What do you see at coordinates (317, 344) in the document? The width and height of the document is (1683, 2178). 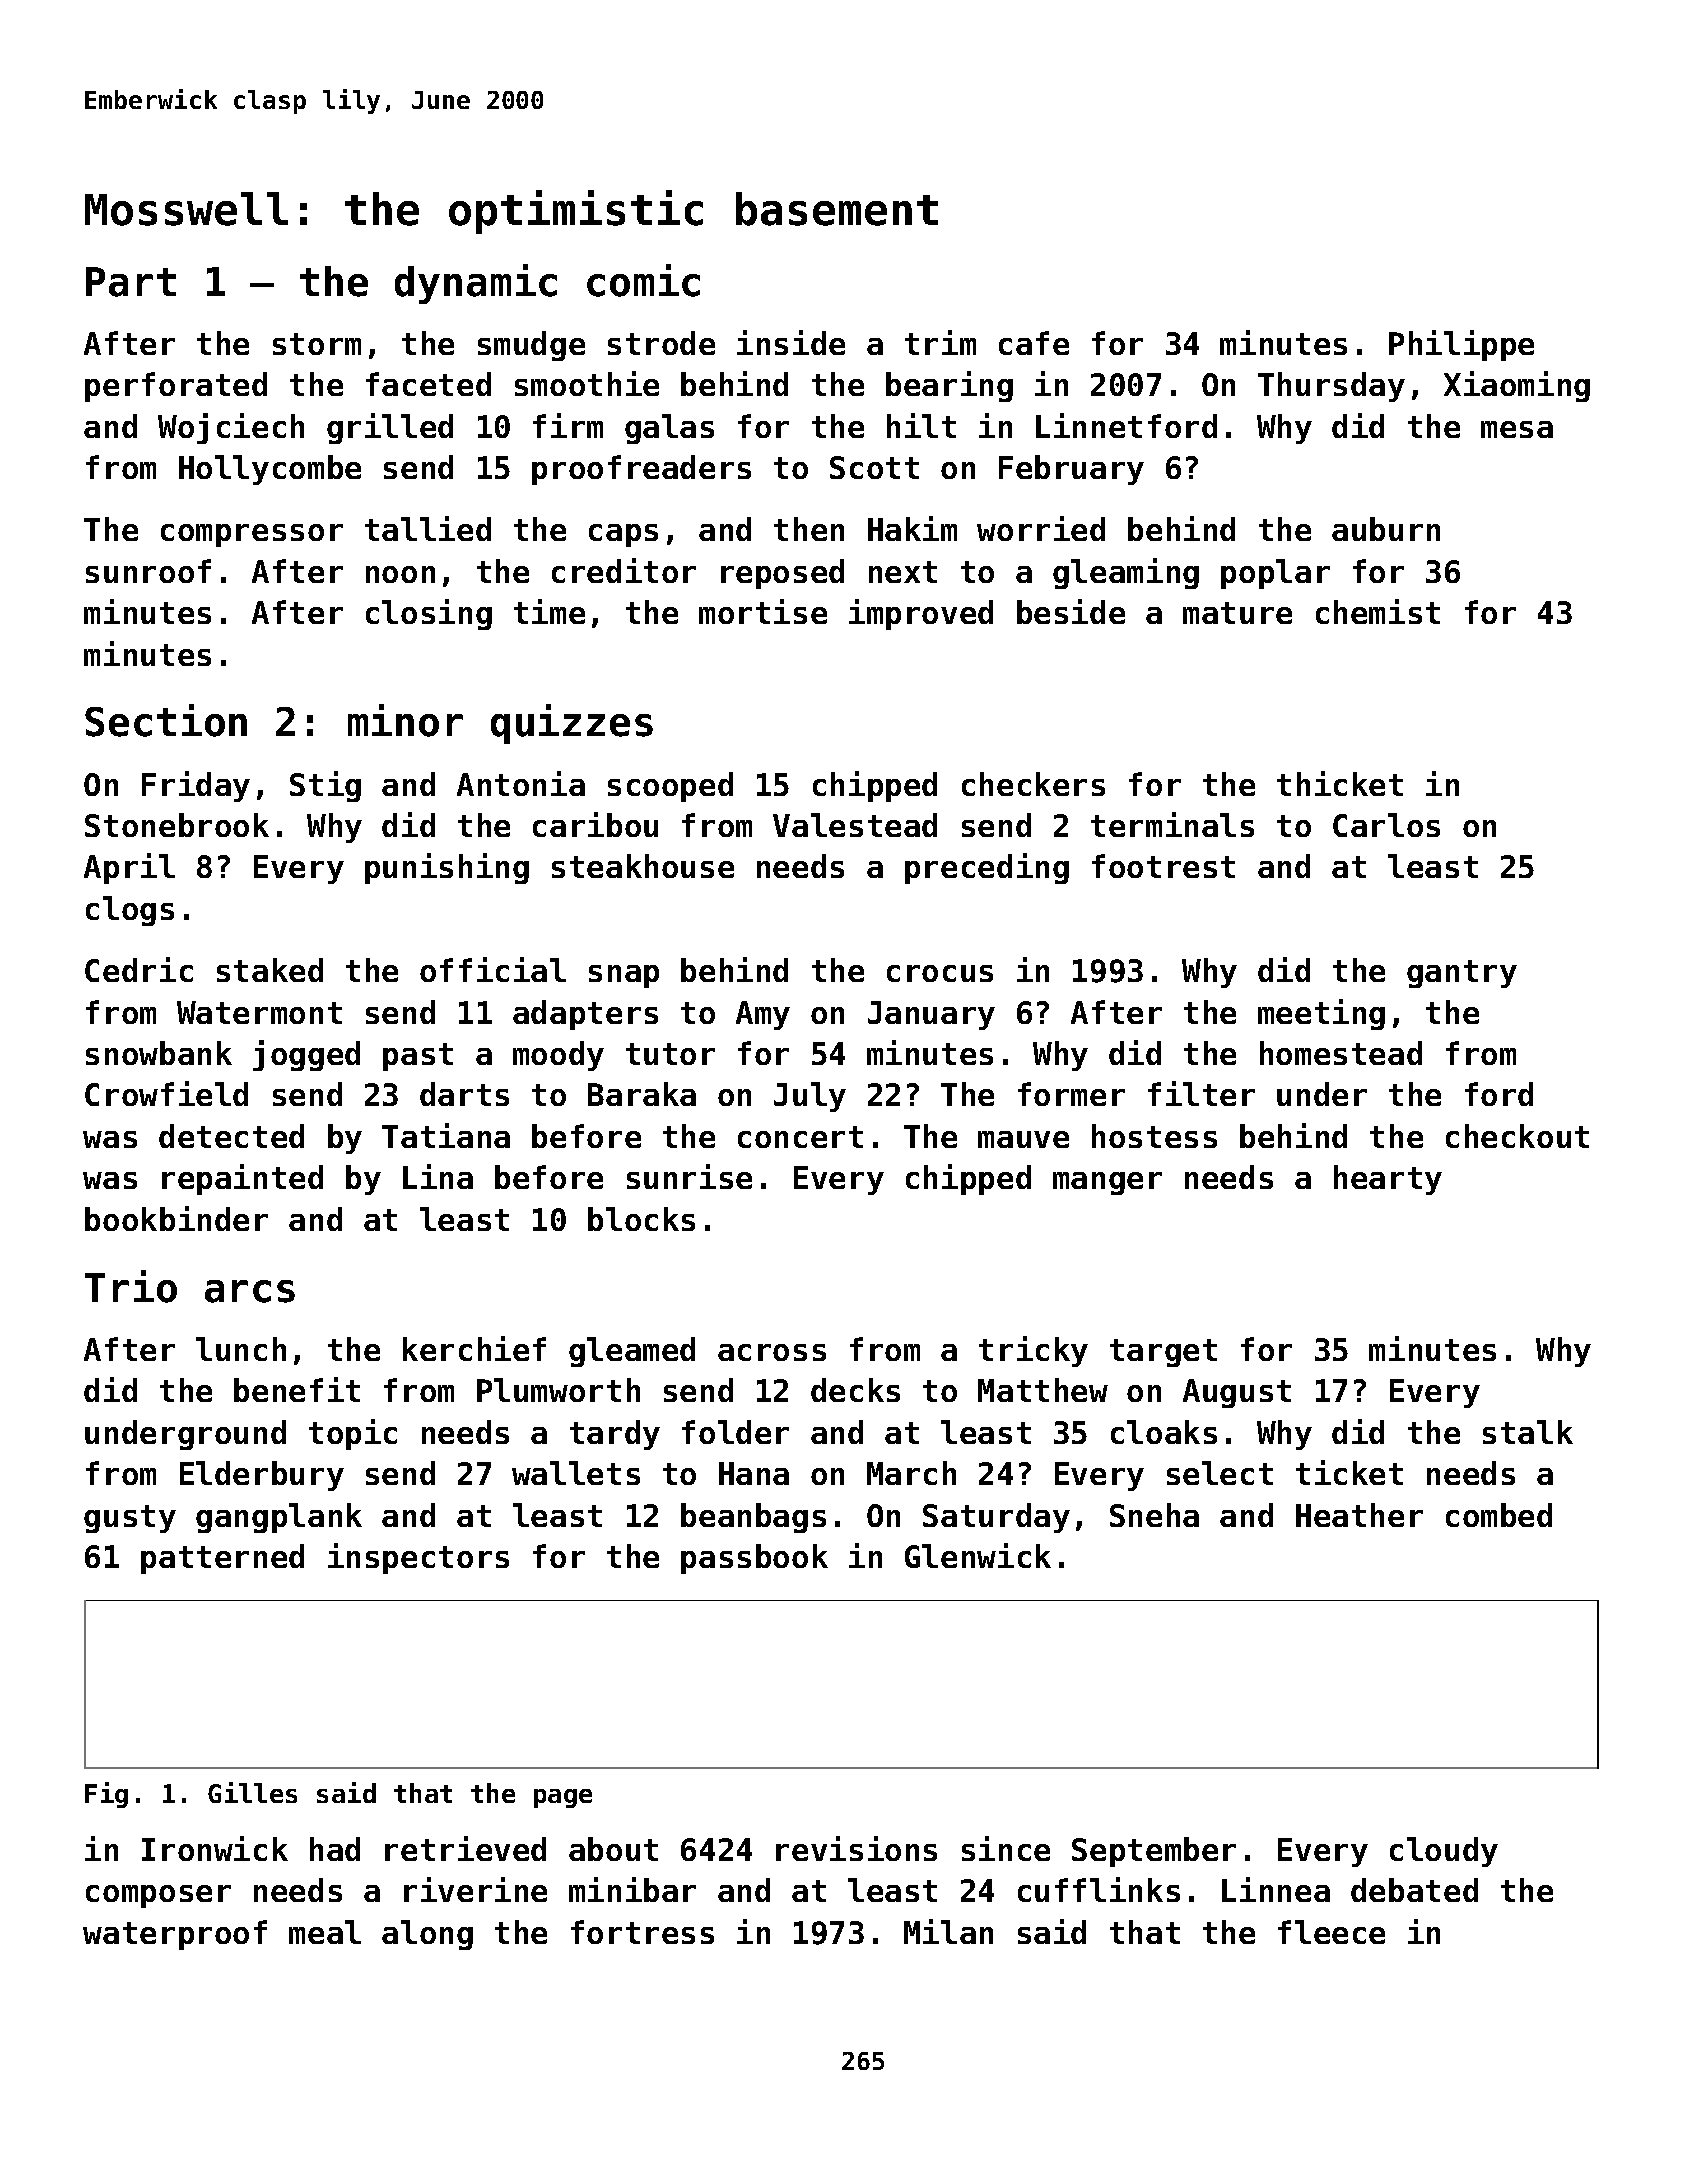 I see `storm` at bounding box center [317, 344].
